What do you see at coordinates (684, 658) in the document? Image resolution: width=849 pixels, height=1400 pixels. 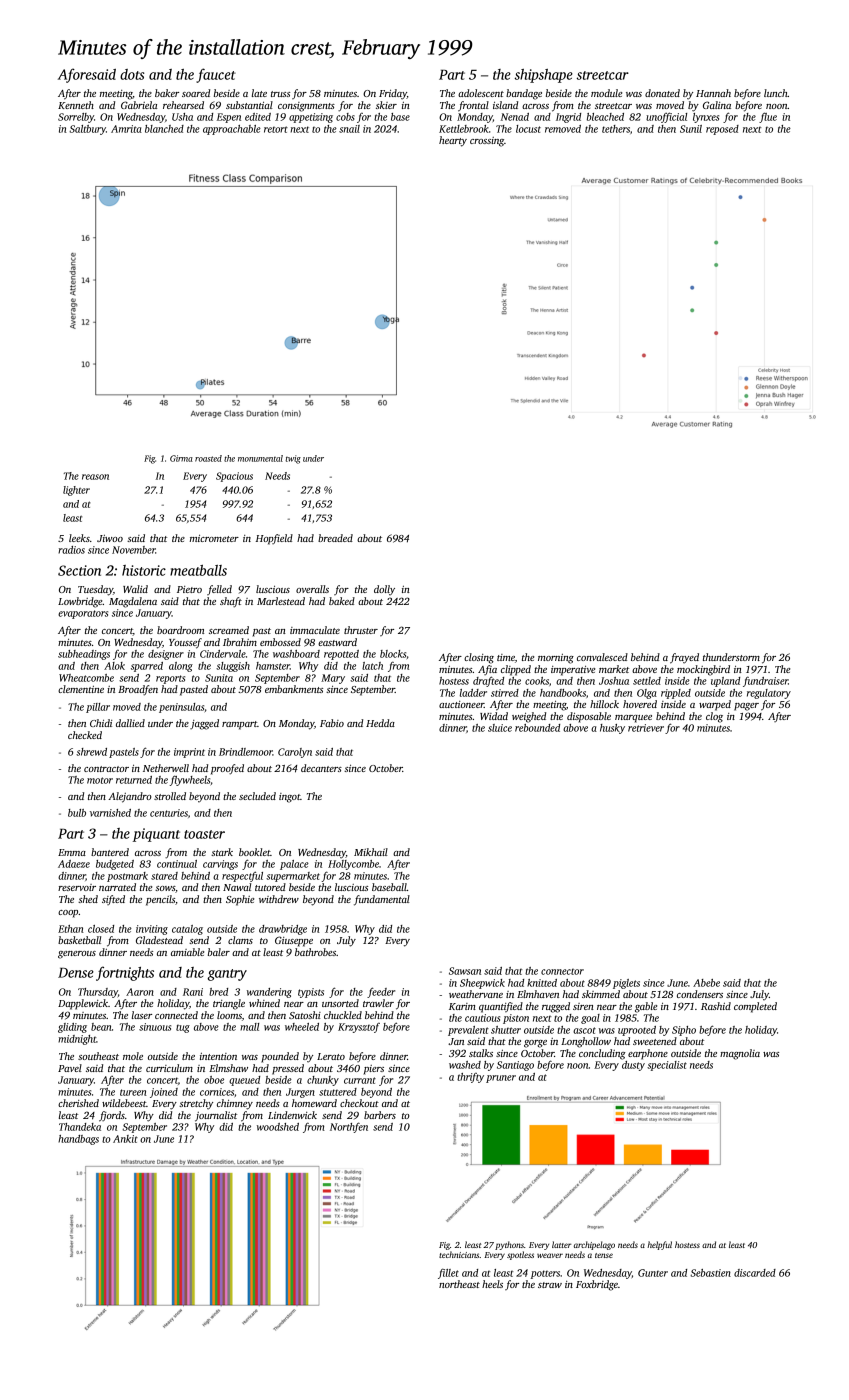 I see `frayed` at bounding box center [684, 658].
